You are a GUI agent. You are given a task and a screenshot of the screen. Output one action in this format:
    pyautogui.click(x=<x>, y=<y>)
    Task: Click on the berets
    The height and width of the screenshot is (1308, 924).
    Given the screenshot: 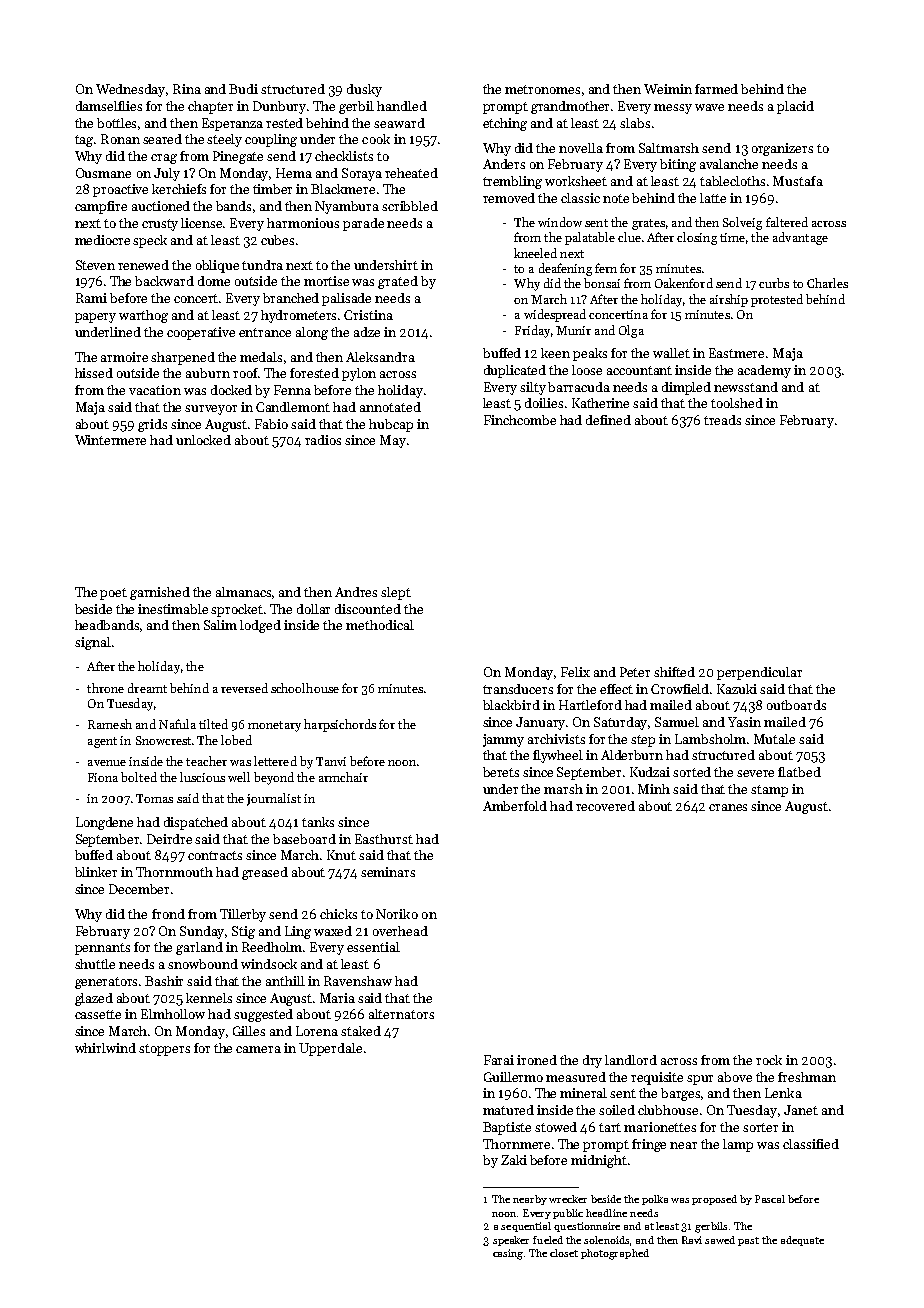 What is the action you would take?
    pyautogui.click(x=501, y=772)
